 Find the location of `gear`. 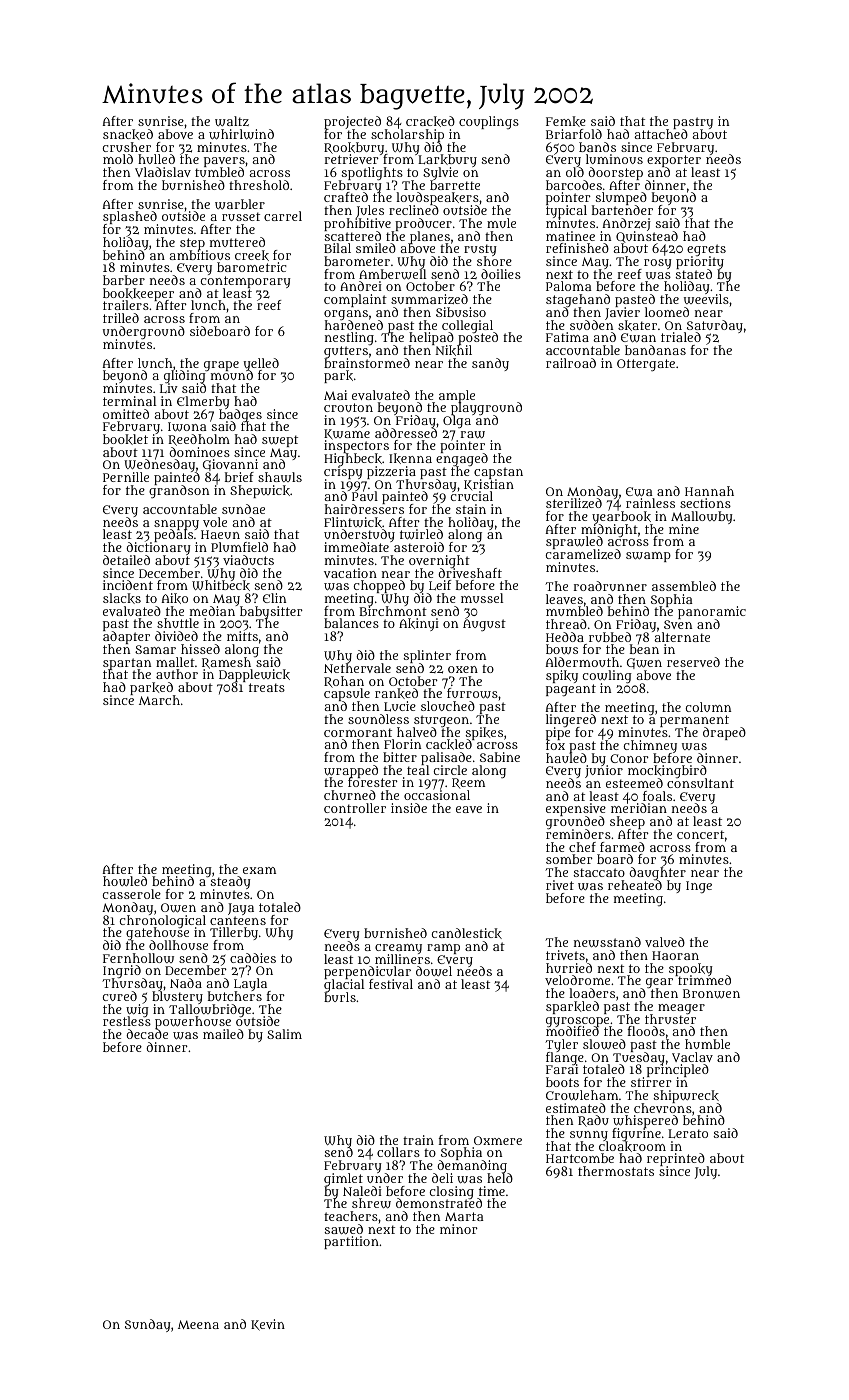

gear is located at coordinates (659, 983).
